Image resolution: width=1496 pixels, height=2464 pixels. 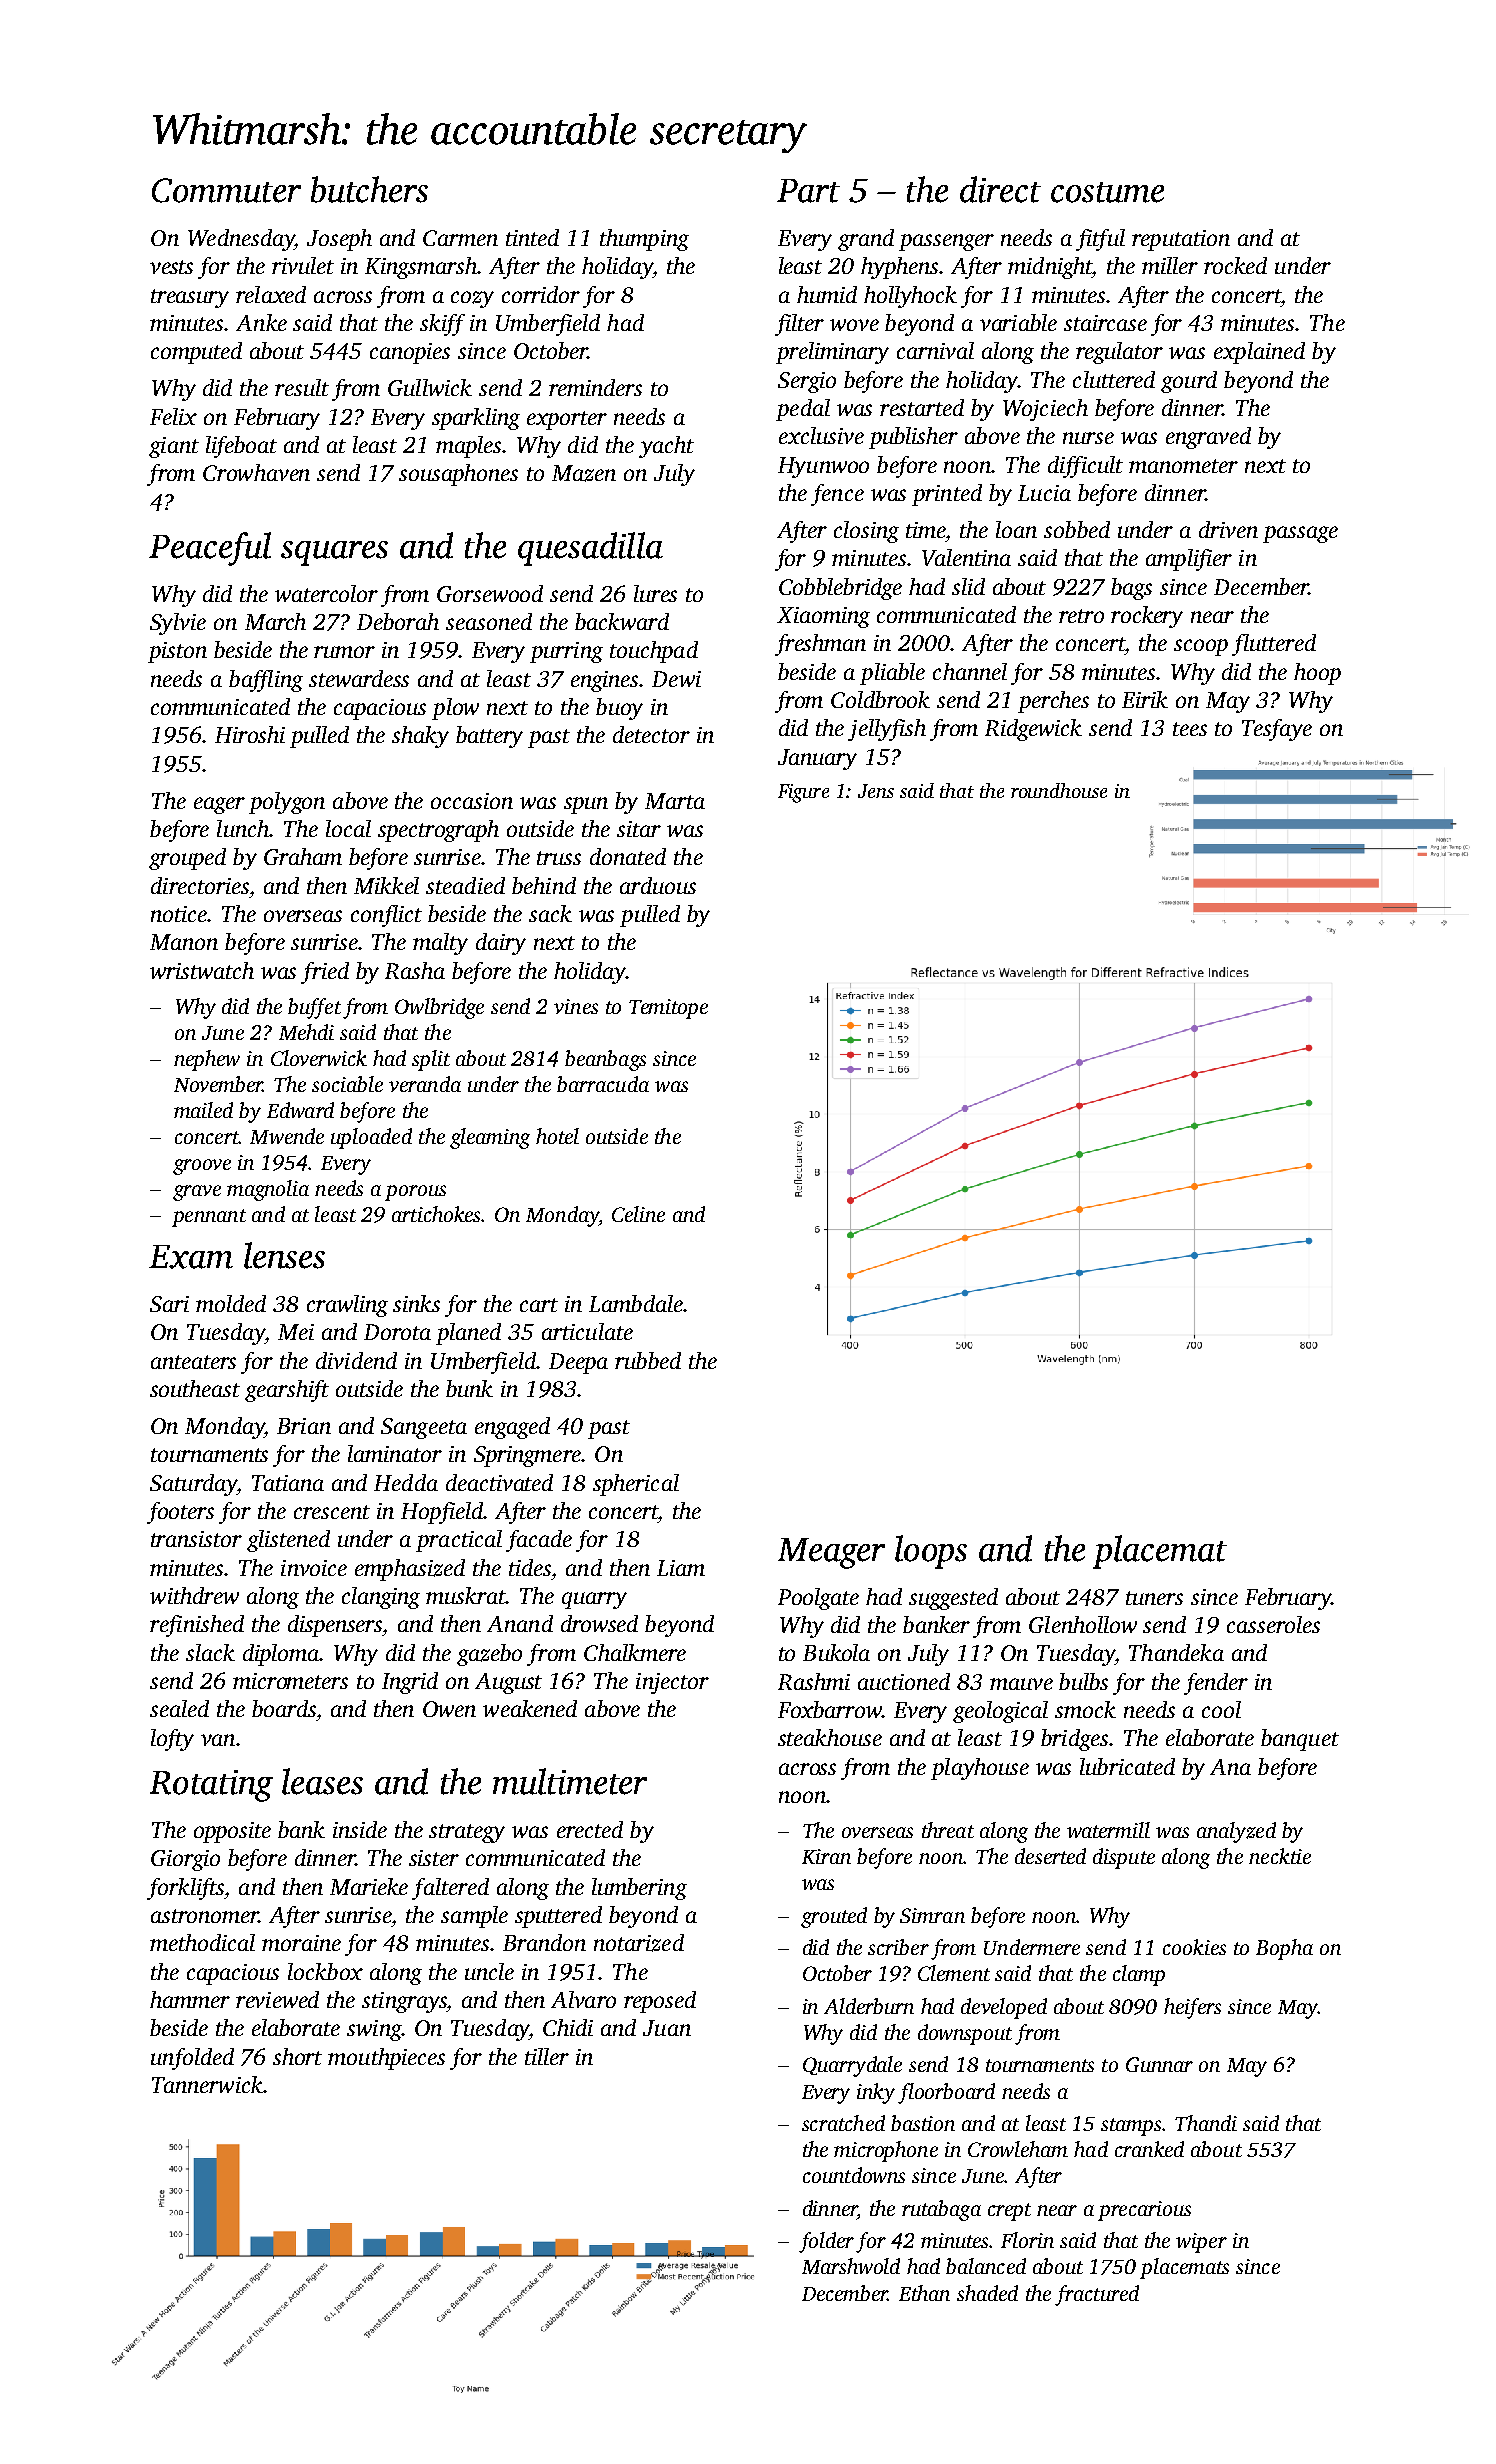 What do you see at coordinates (190, 1999) in the screenshot?
I see `hammer` at bounding box center [190, 1999].
